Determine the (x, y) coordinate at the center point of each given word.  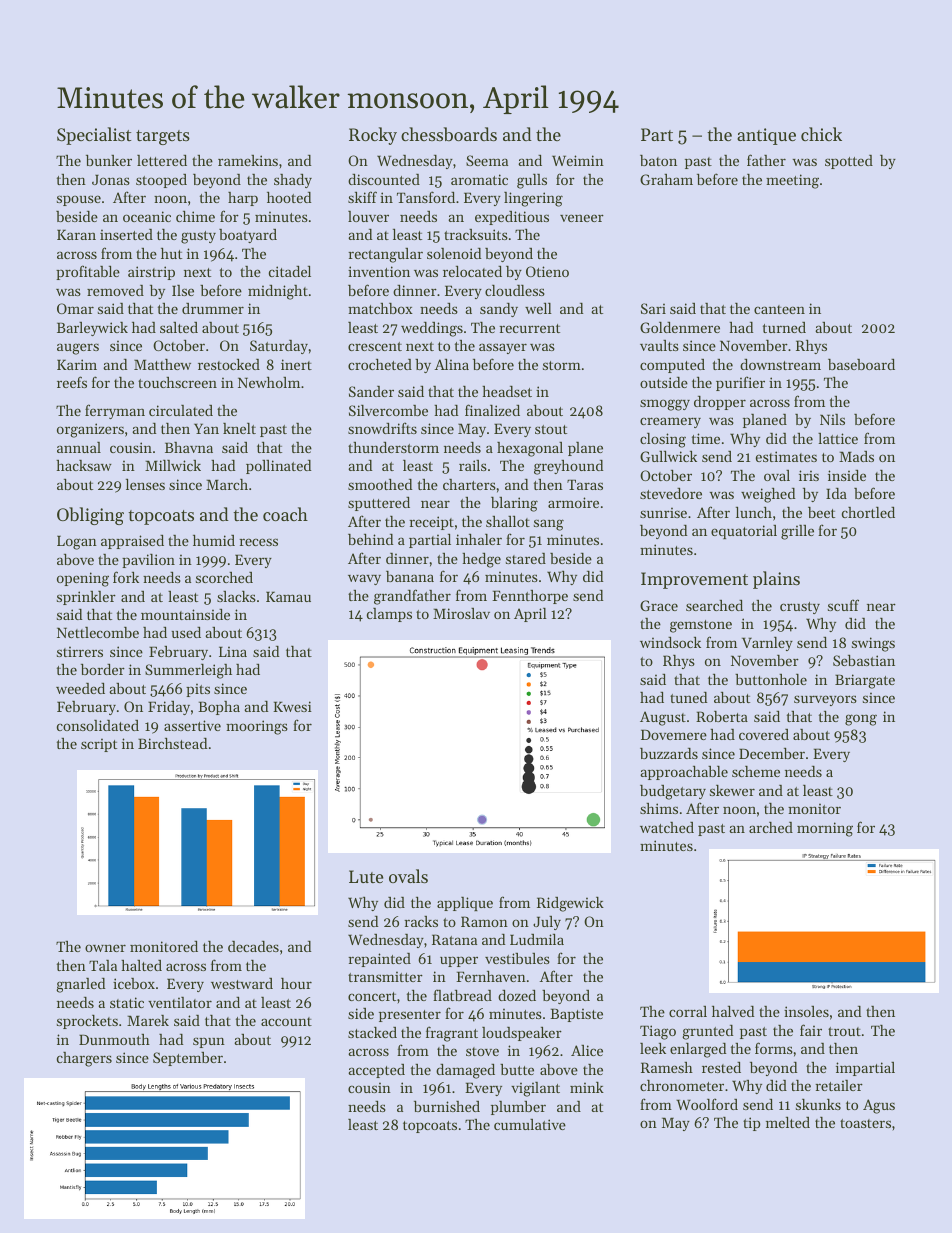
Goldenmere (680, 327)
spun (209, 1042)
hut (171, 253)
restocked (229, 364)
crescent (375, 346)
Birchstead (172, 743)
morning (825, 829)
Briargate (865, 681)
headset (507, 391)
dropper (720, 403)
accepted (376, 1071)
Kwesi (292, 706)
